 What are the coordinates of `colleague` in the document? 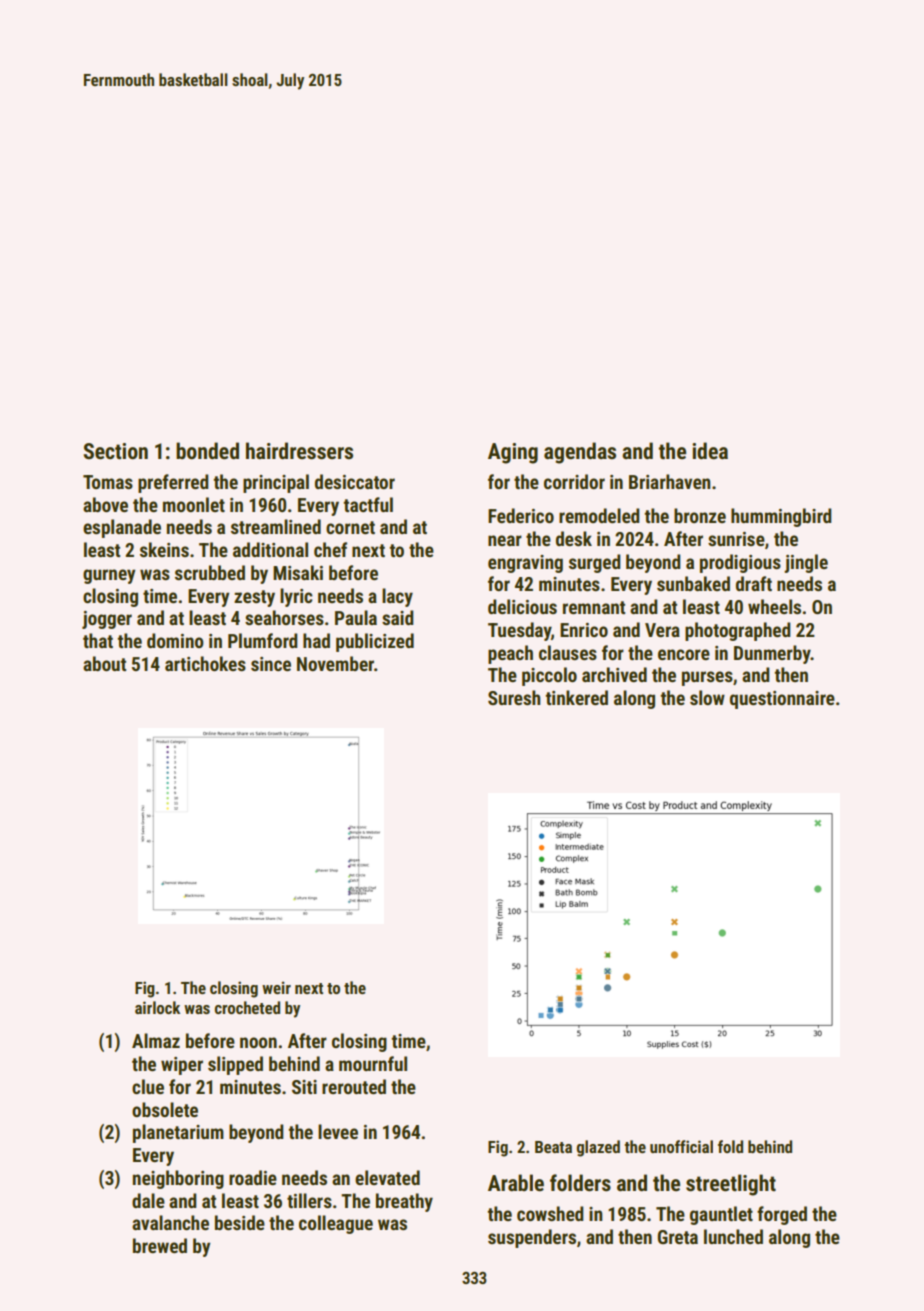 It's located at (336, 1224).
